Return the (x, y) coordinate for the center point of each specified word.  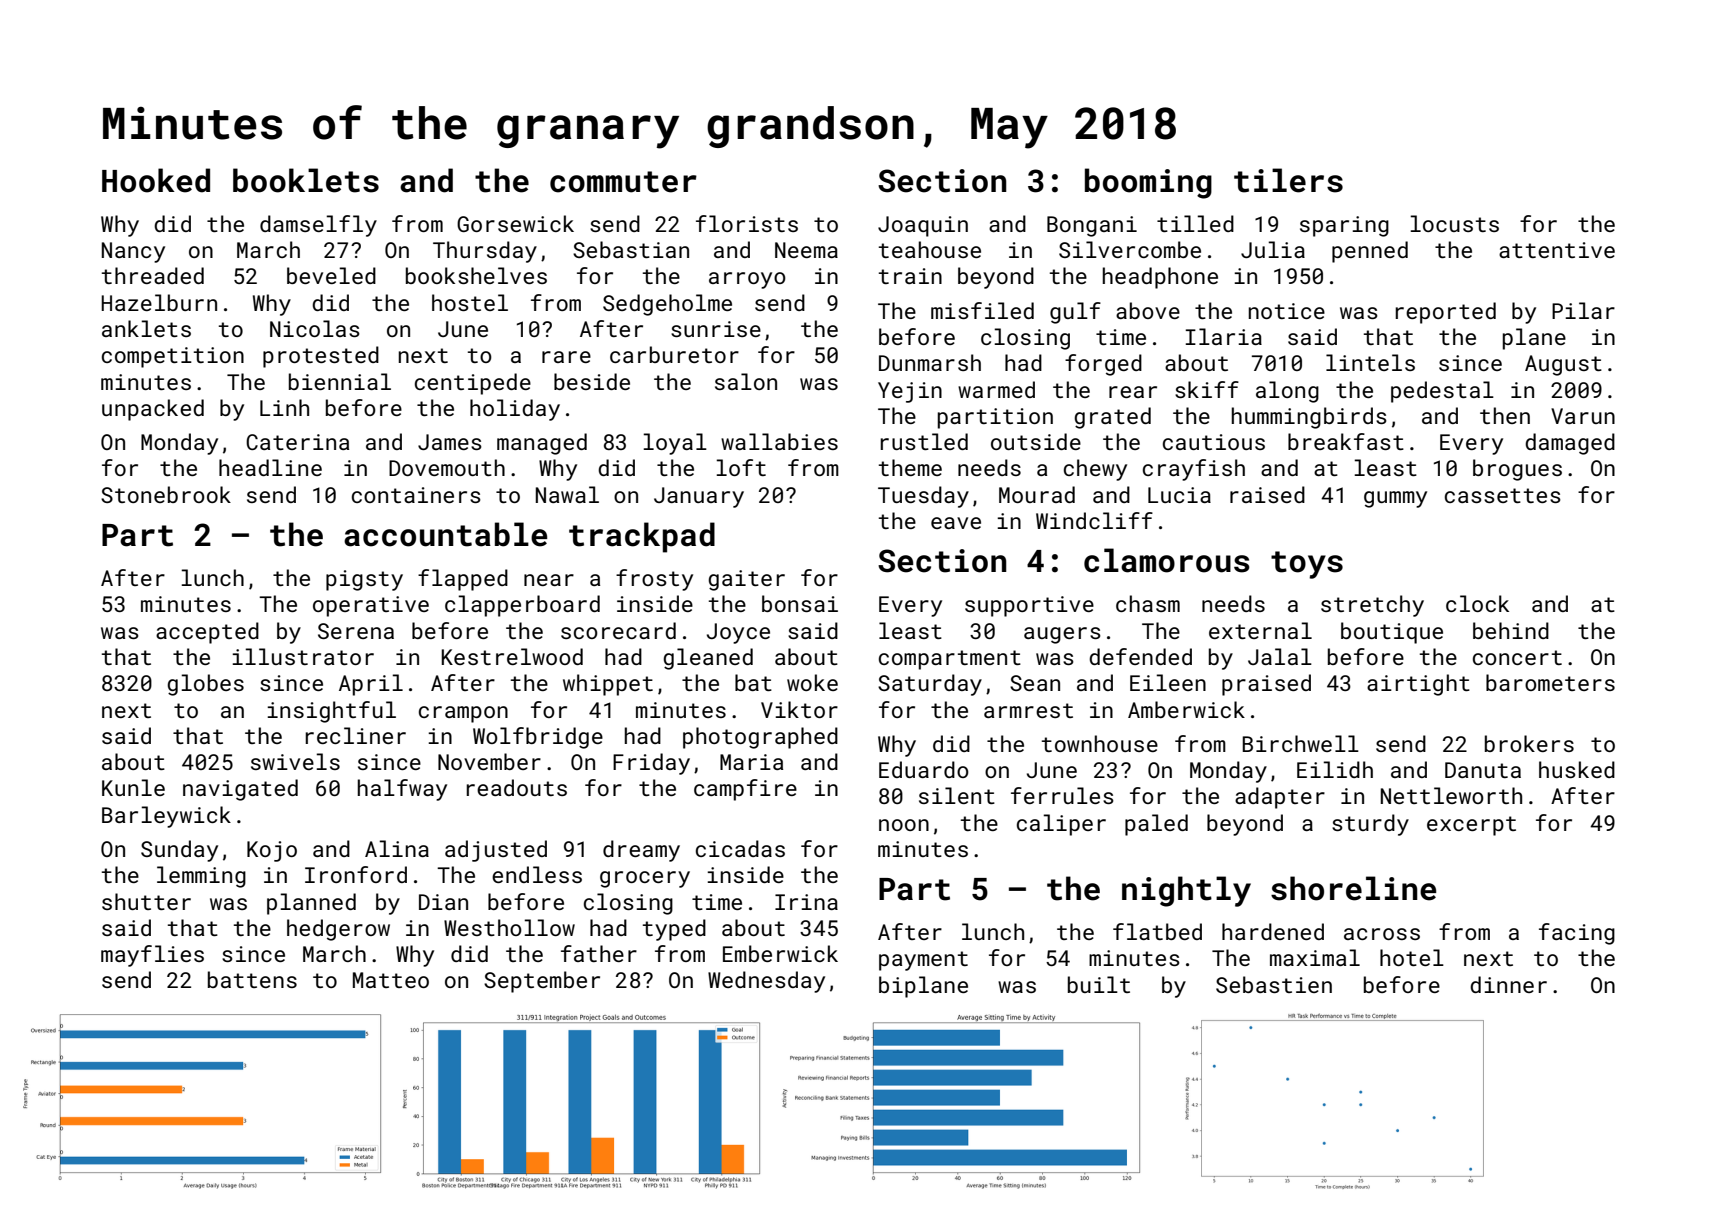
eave (956, 523)
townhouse (1100, 743)
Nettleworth (1451, 795)
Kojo (272, 851)
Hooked (156, 180)
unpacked (153, 410)
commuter (623, 182)
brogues (1517, 470)
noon (904, 825)
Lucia (1179, 495)
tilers (1288, 180)
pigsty (364, 580)
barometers (1550, 682)
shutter (146, 901)
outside (1036, 441)
